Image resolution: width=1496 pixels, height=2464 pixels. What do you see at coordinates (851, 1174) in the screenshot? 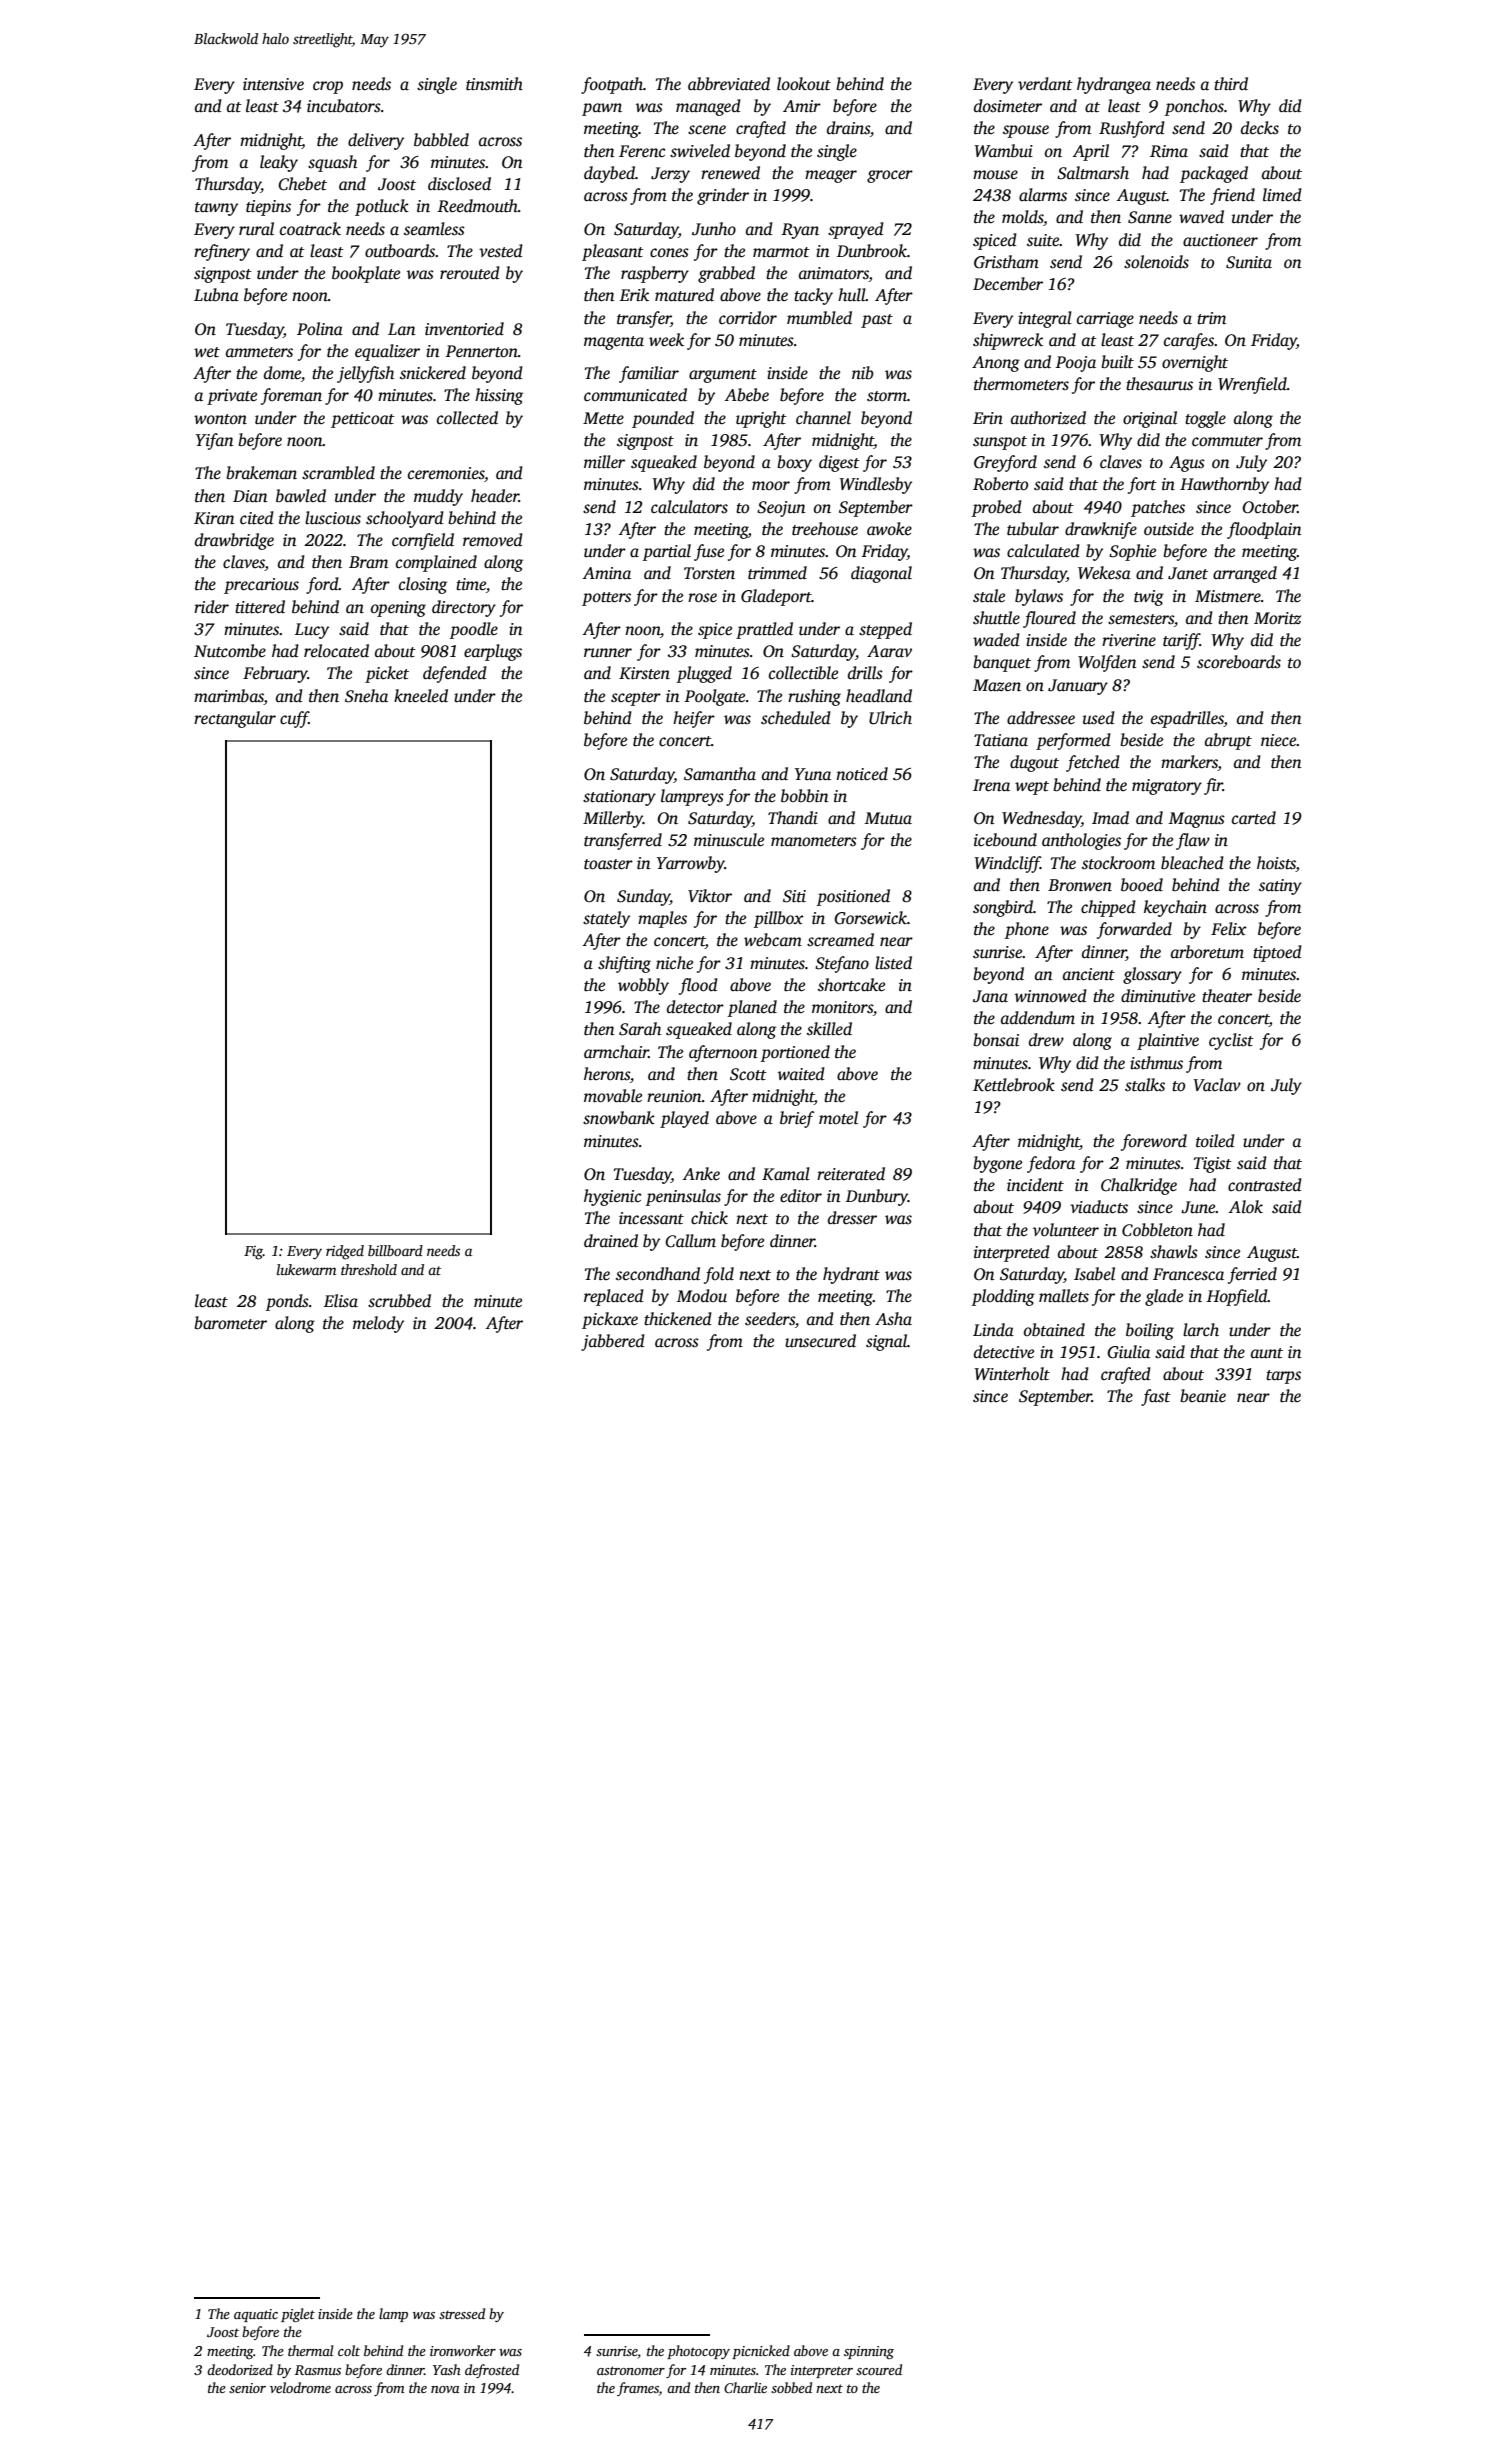
I see `reiterated` at bounding box center [851, 1174].
